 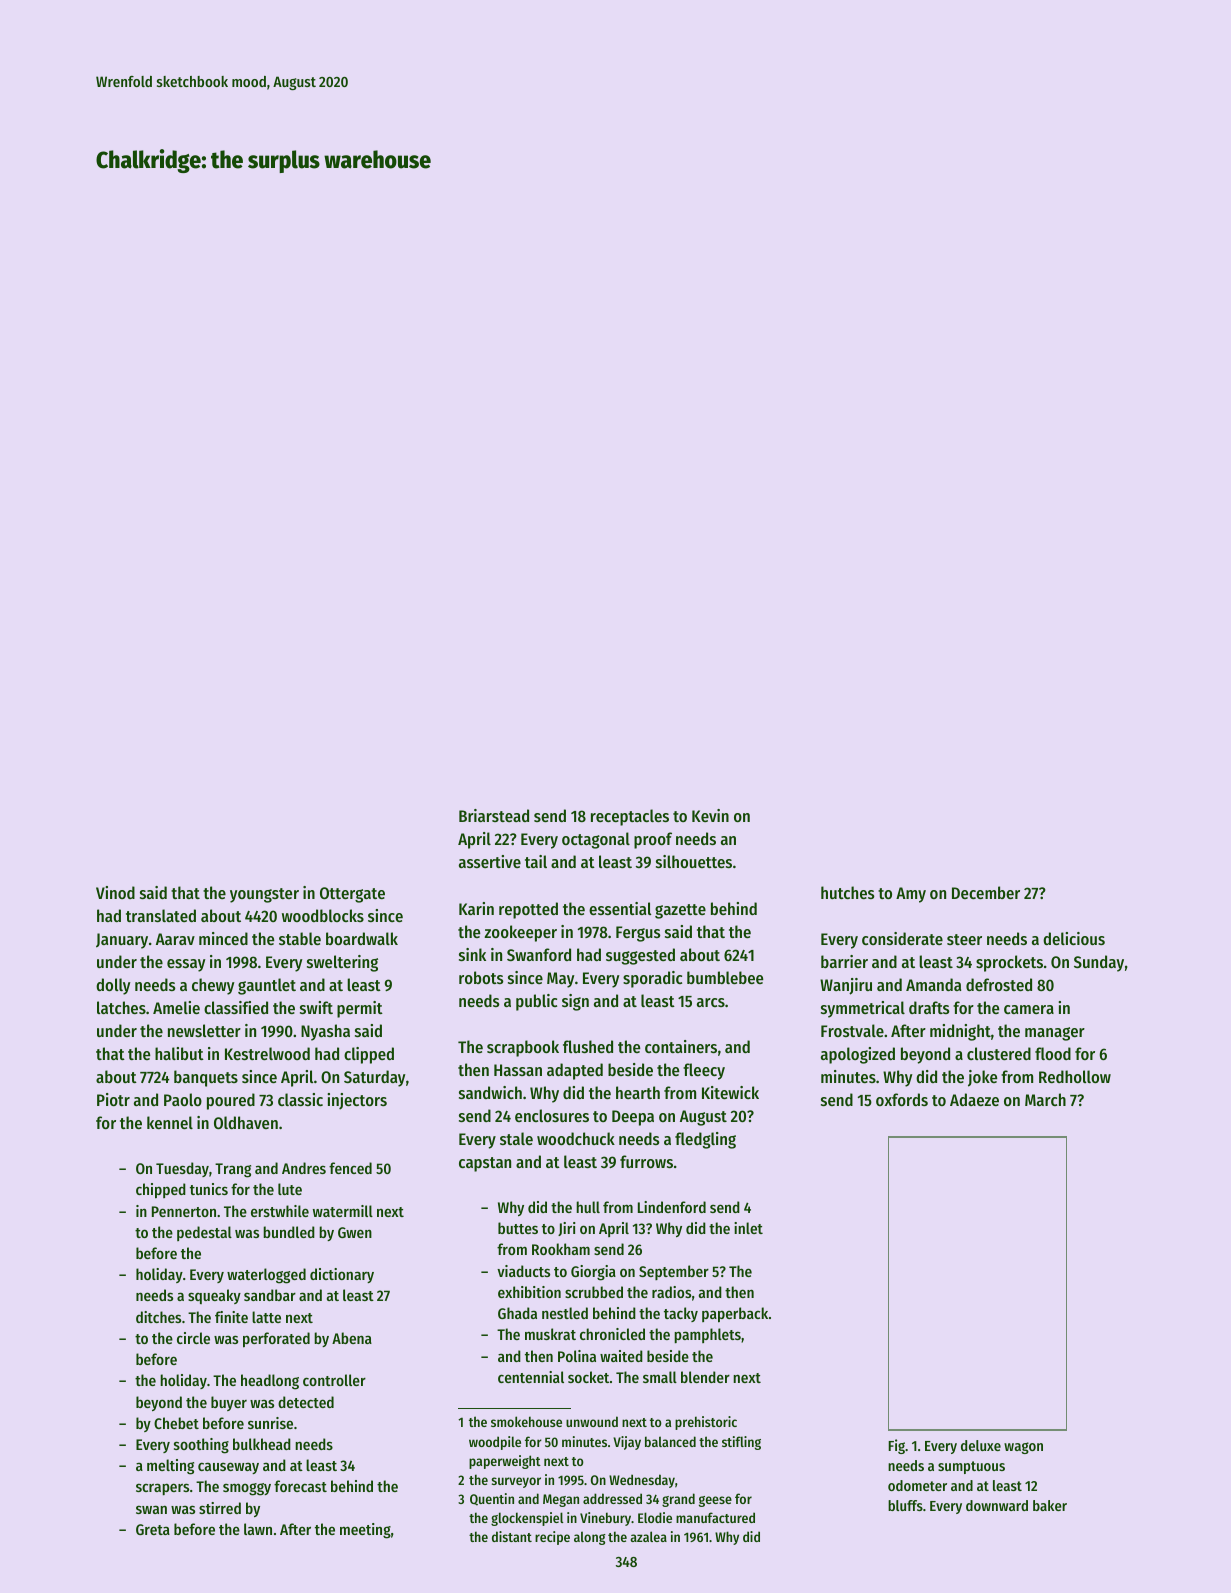 What do you see at coordinates (528, 910) in the screenshot?
I see `repotted` at bounding box center [528, 910].
